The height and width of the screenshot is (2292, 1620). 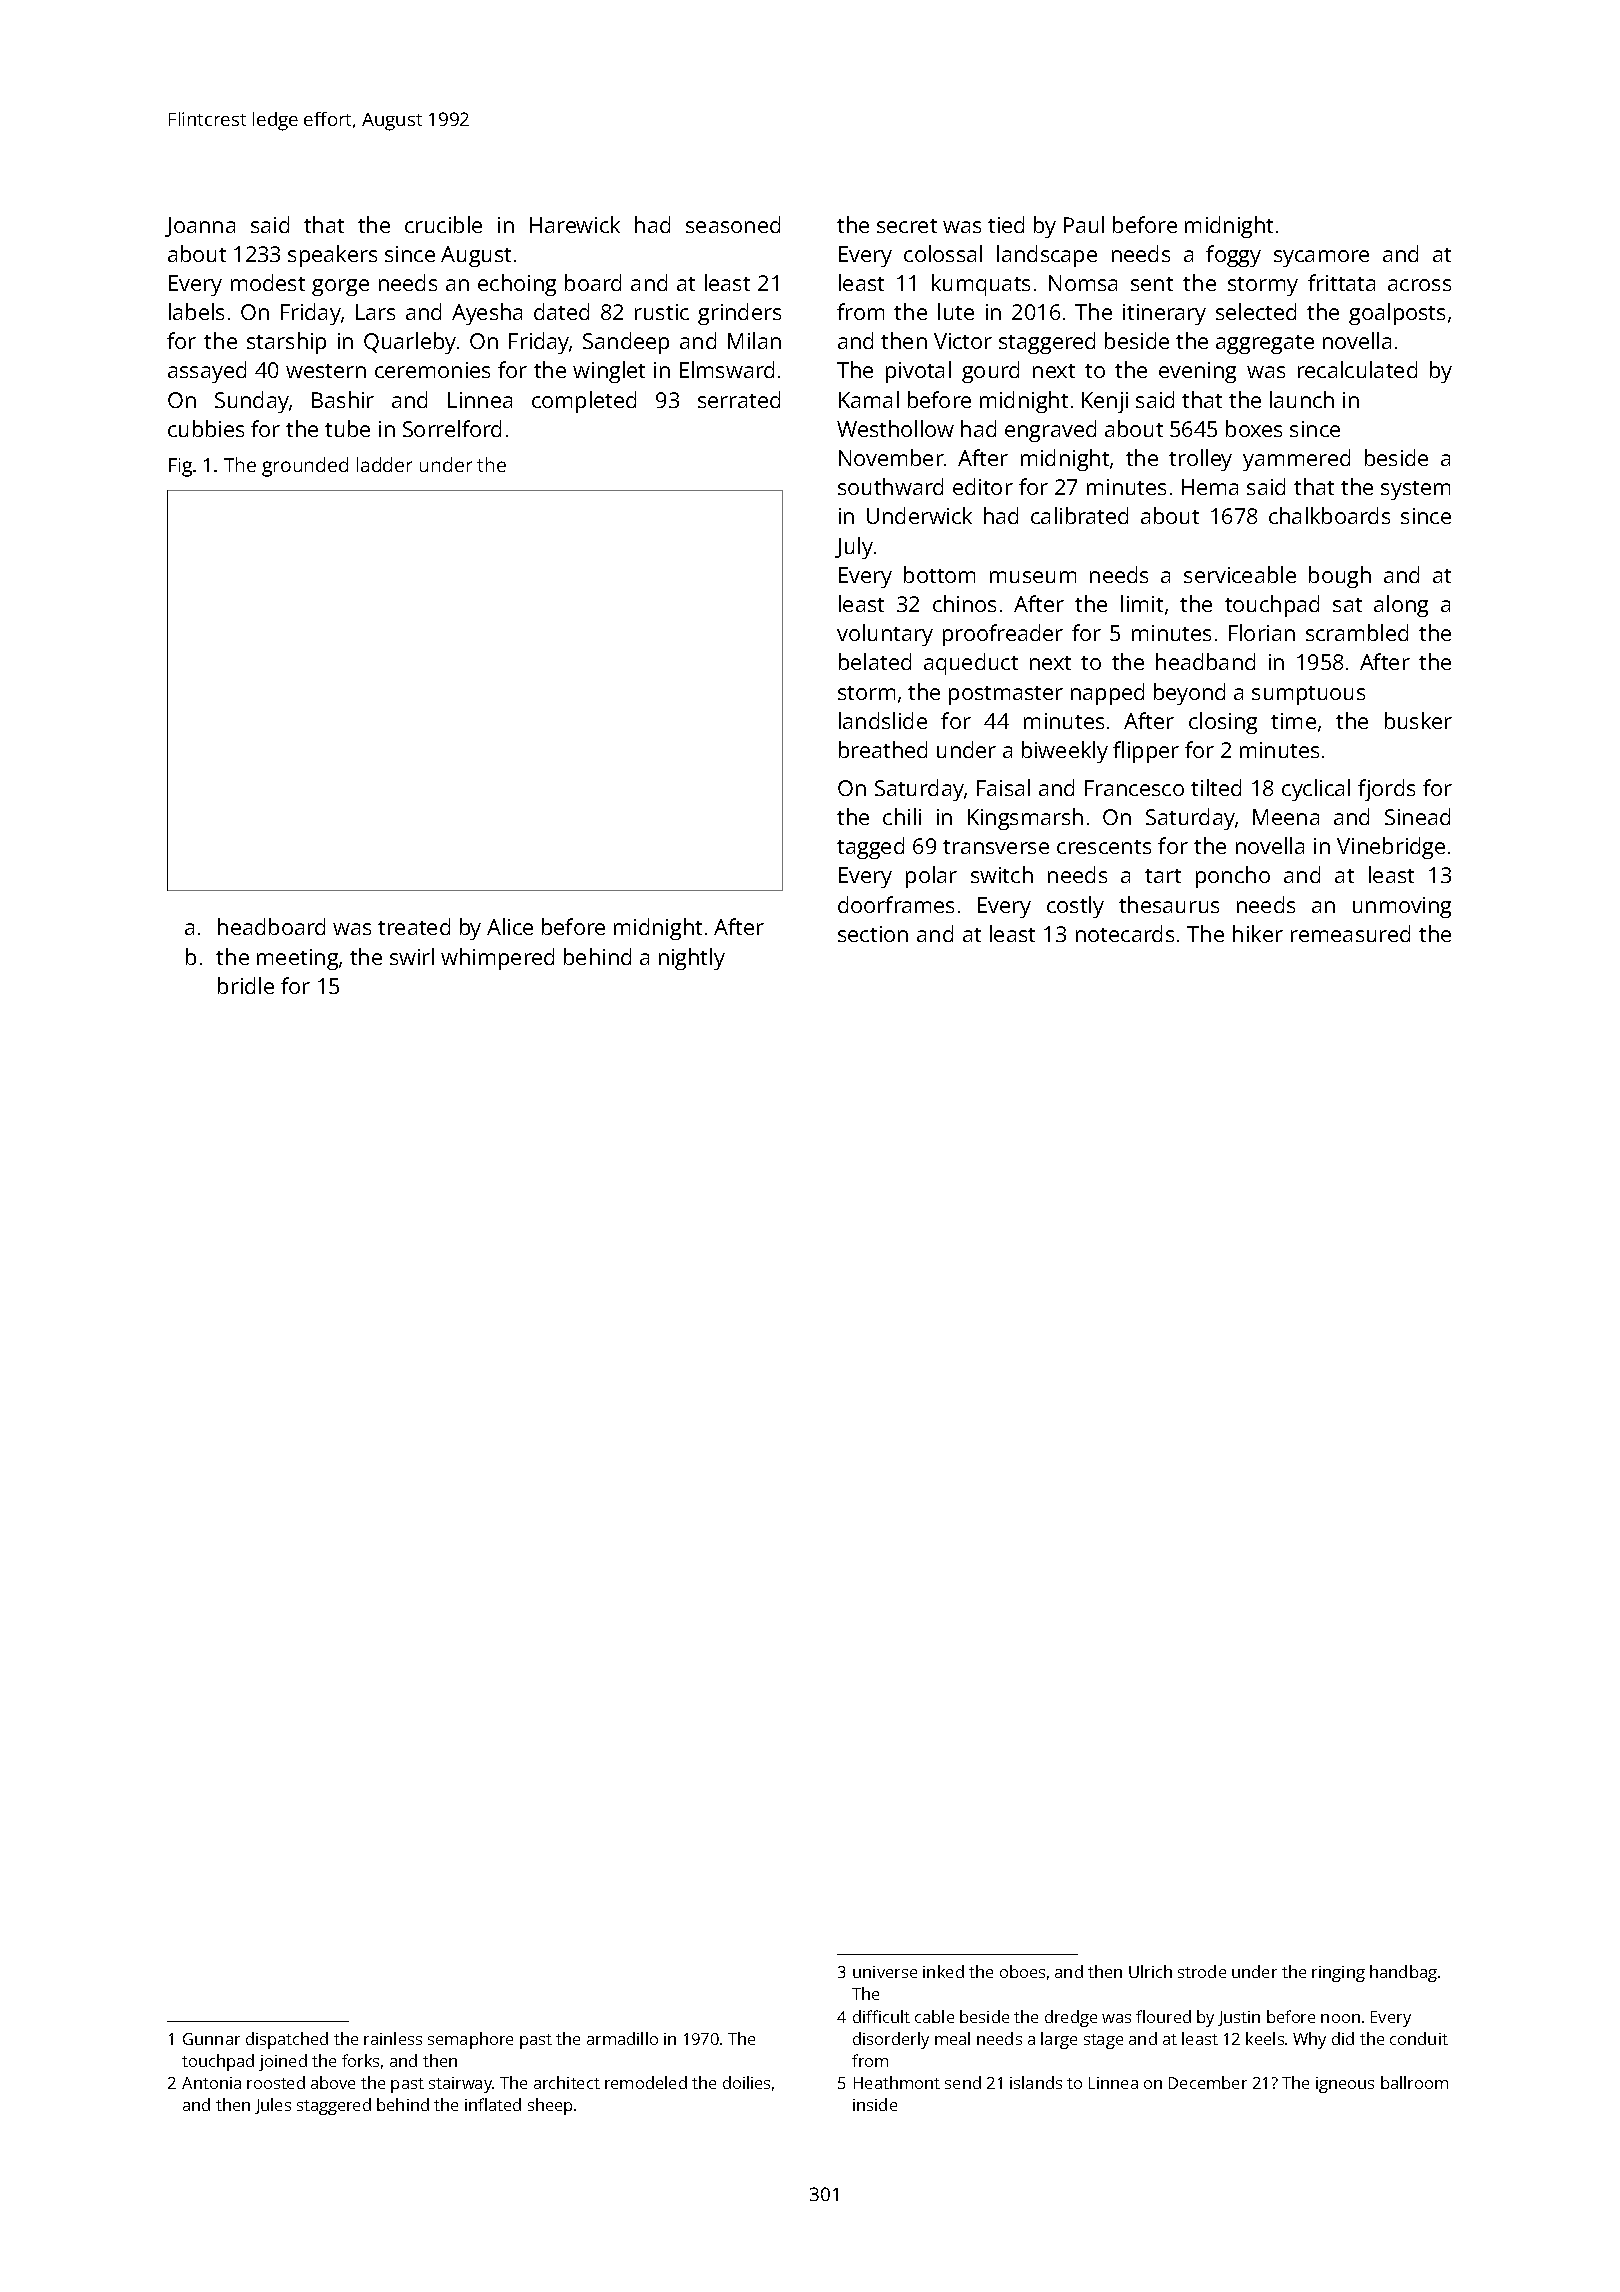 I want to click on calibrated, so click(x=1079, y=515).
